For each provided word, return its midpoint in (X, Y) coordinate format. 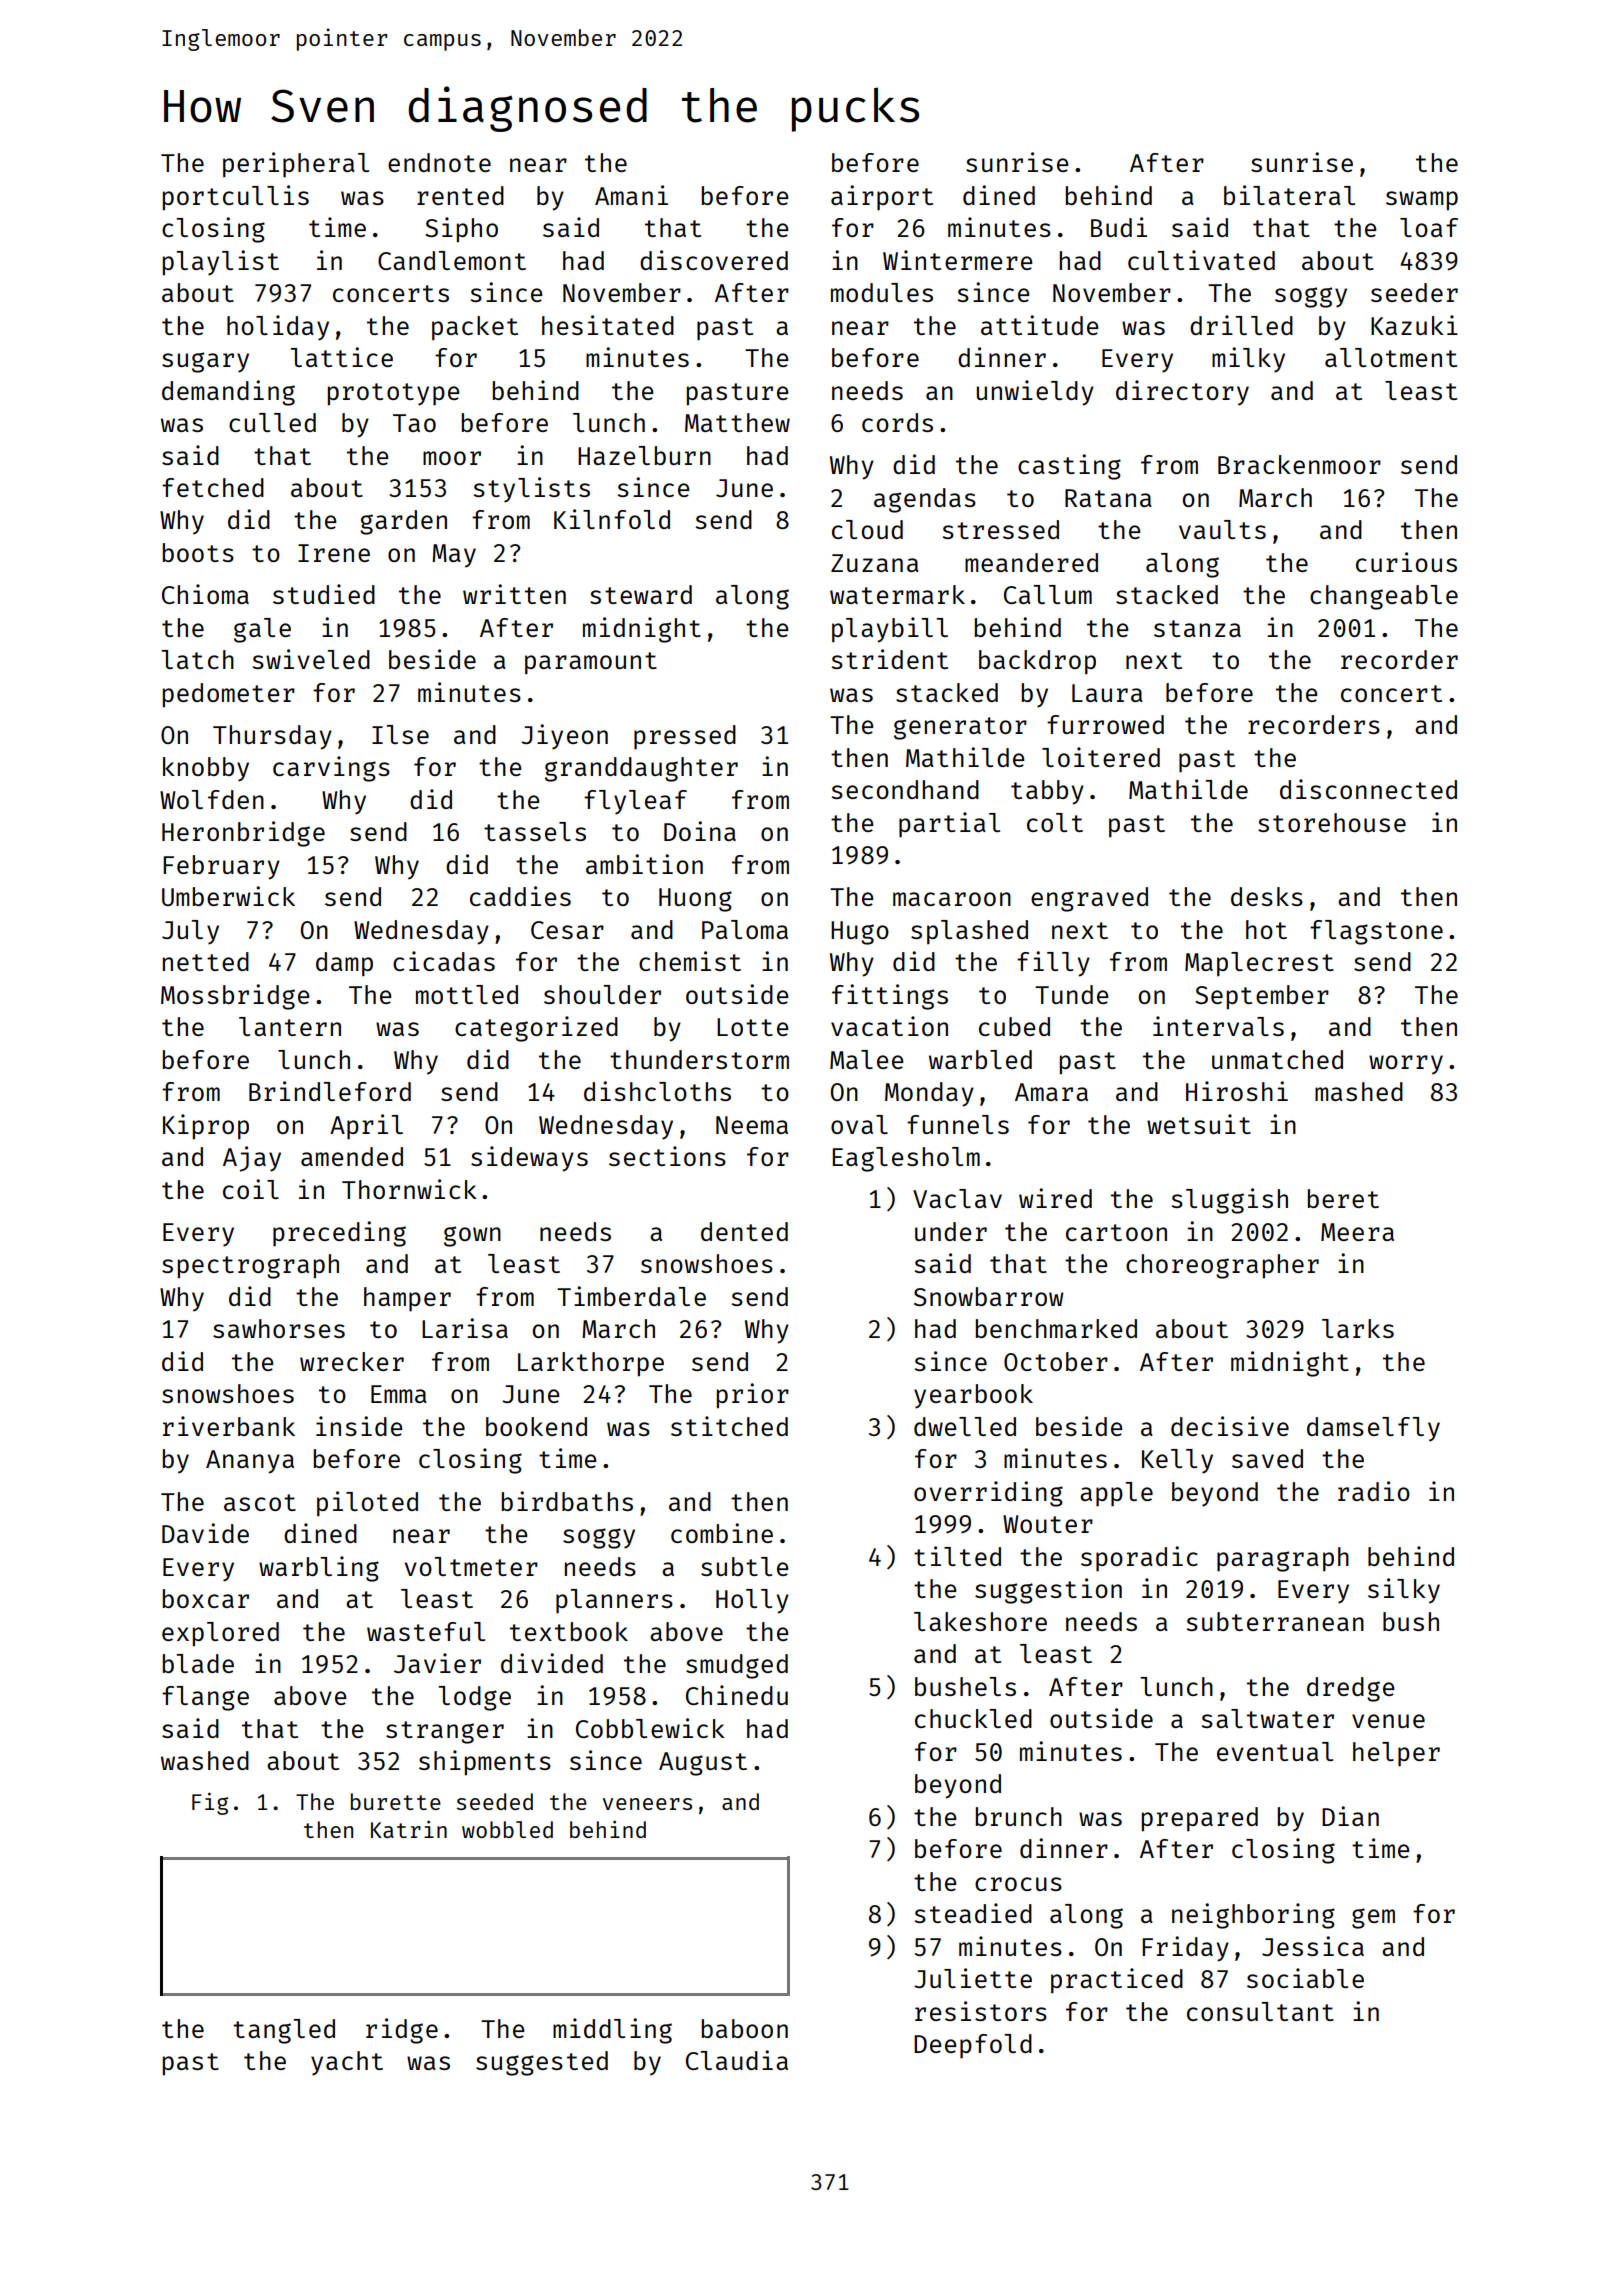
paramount (591, 663)
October (1056, 1361)
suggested (542, 2063)
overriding (988, 1494)
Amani (631, 195)
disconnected (1368, 789)
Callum (1048, 594)
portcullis (236, 198)
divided (552, 1663)
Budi (1119, 227)
